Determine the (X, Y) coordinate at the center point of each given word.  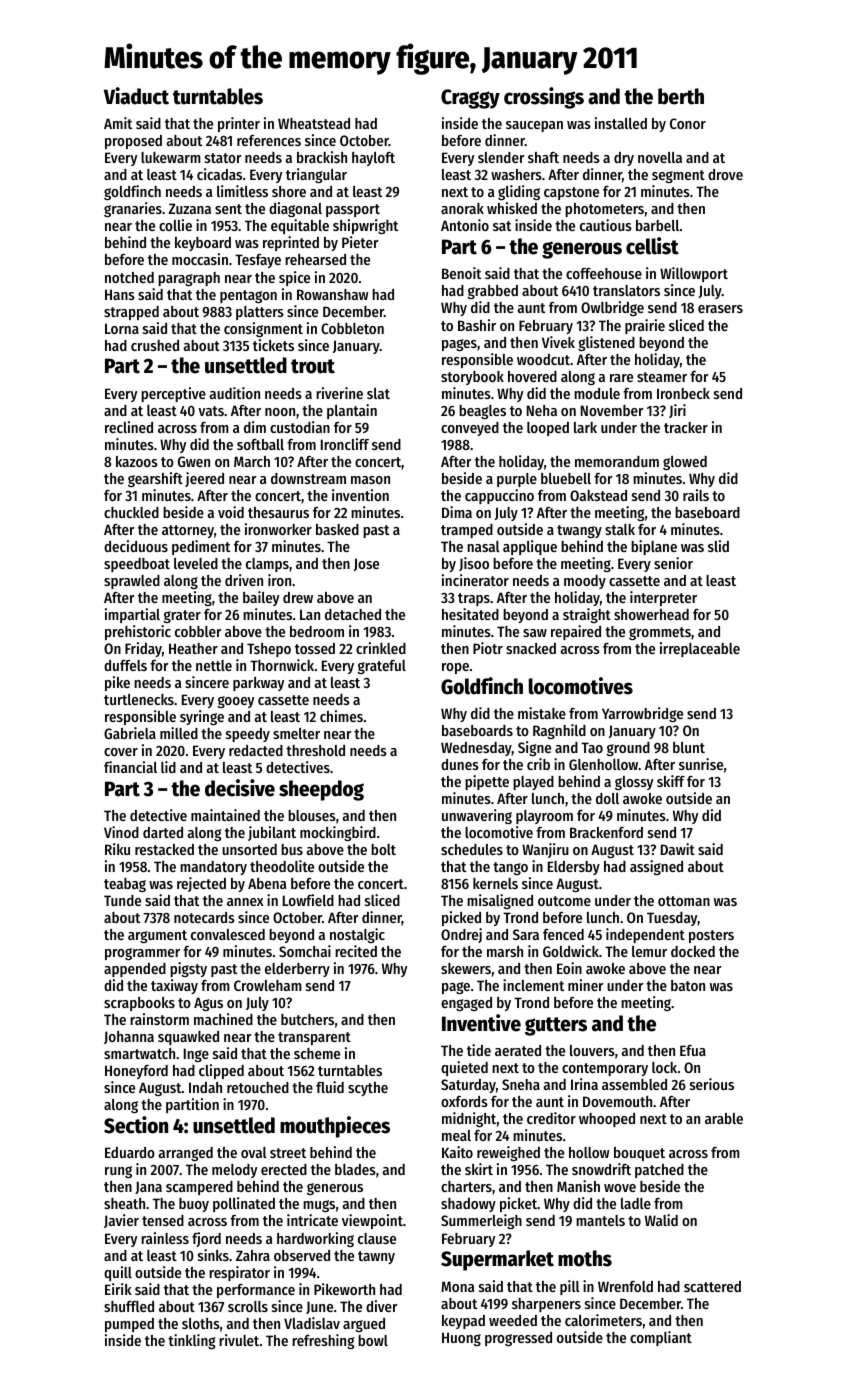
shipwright (365, 226)
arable (724, 1118)
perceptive (173, 394)
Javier (121, 1221)
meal (456, 1135)
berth (681, 96)
